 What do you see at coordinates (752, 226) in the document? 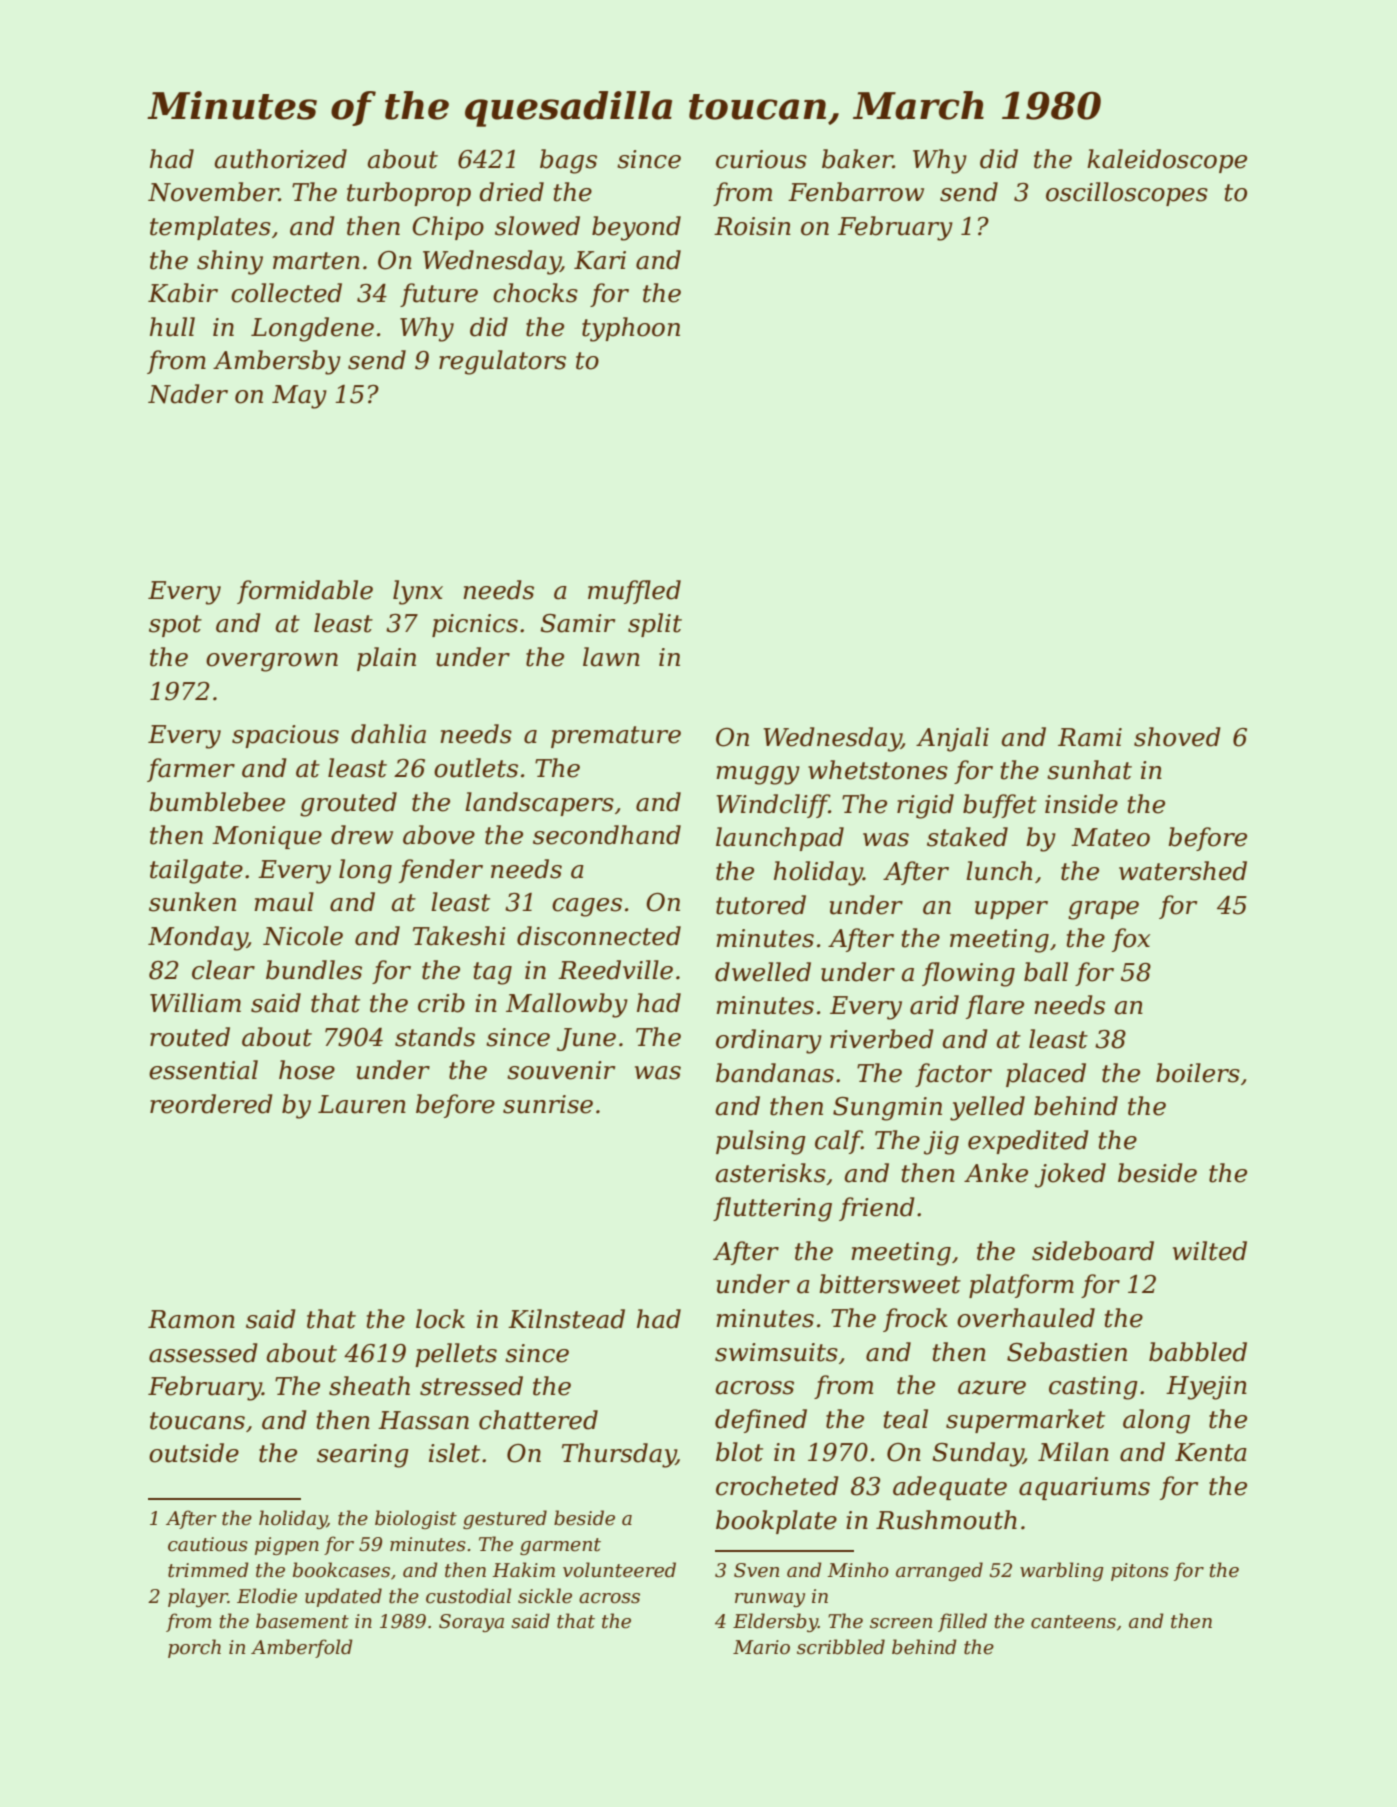
I see `Roisin` at bounding box center [752, 226].
